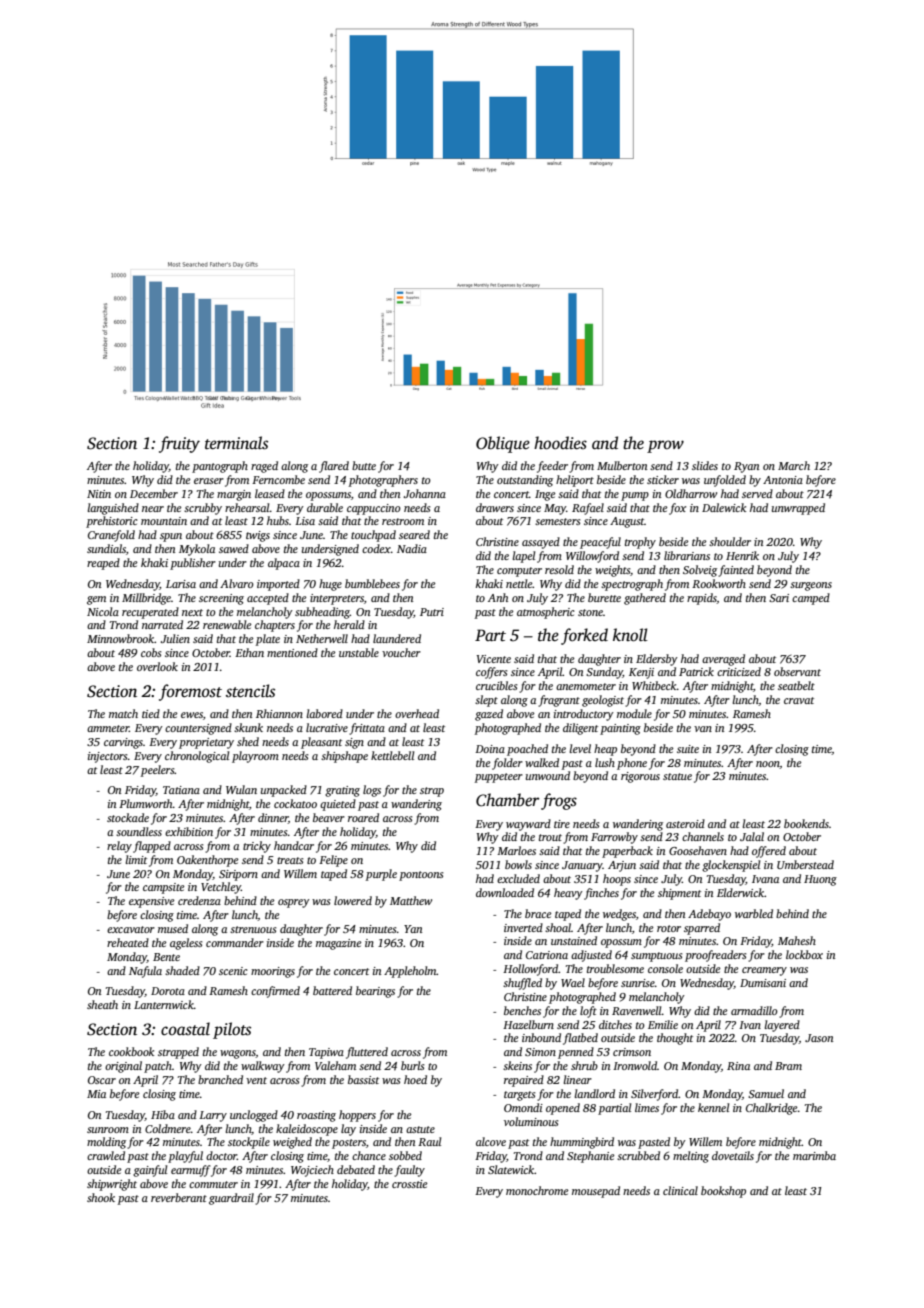 Image resolution: width=924 pixels, height=1308 pixels. What do you see at coordinates (763, 983) in the screenshot?
I see `Dumisani` at bounding box center [763, 983].
